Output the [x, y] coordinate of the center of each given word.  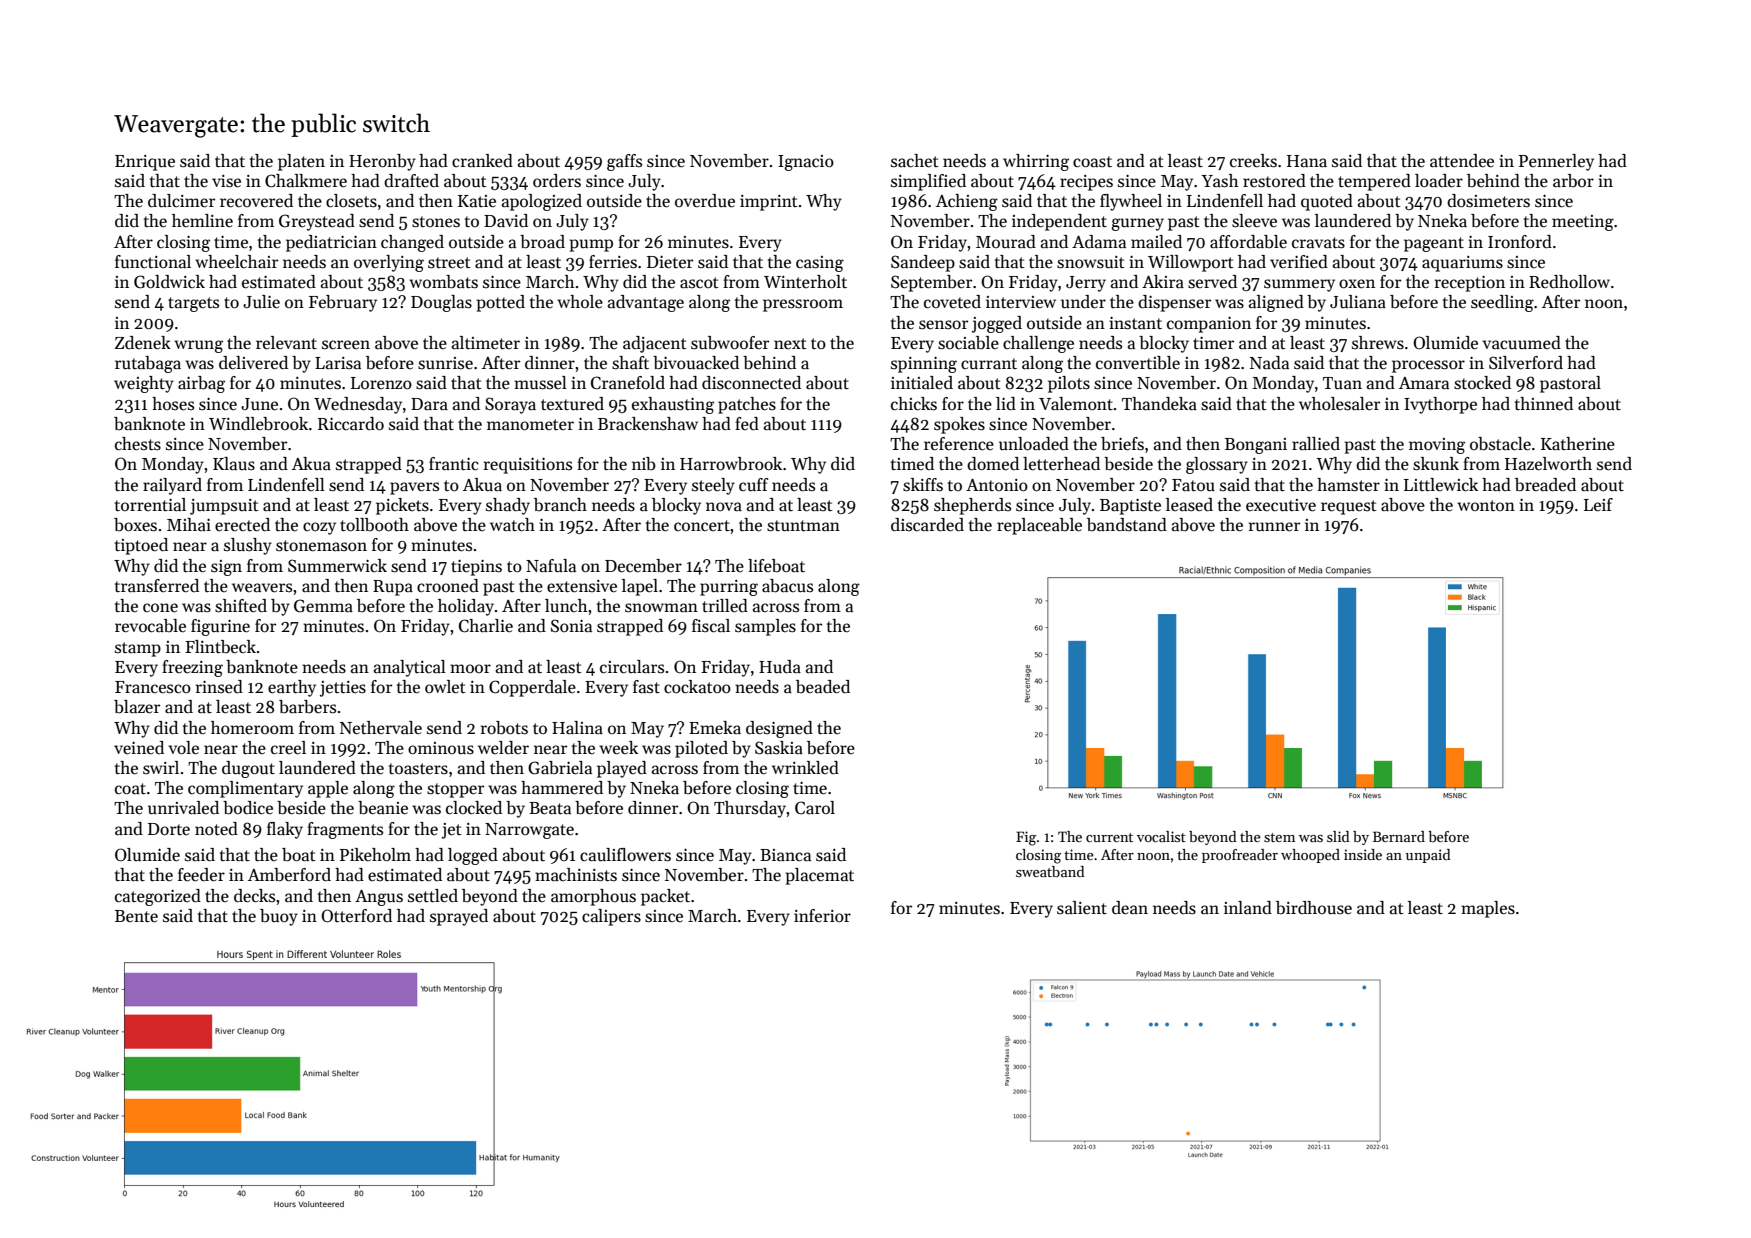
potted [500, 303]
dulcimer [181, 201]
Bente [136, 916]
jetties [343, 689]
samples [765, 627]
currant [989, 364]
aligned [1276, 303]
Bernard [1399, 836]
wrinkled [805, 768]
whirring [1036, 162]
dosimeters [1488, 201]
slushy [248, 546]
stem [1279, 837]
